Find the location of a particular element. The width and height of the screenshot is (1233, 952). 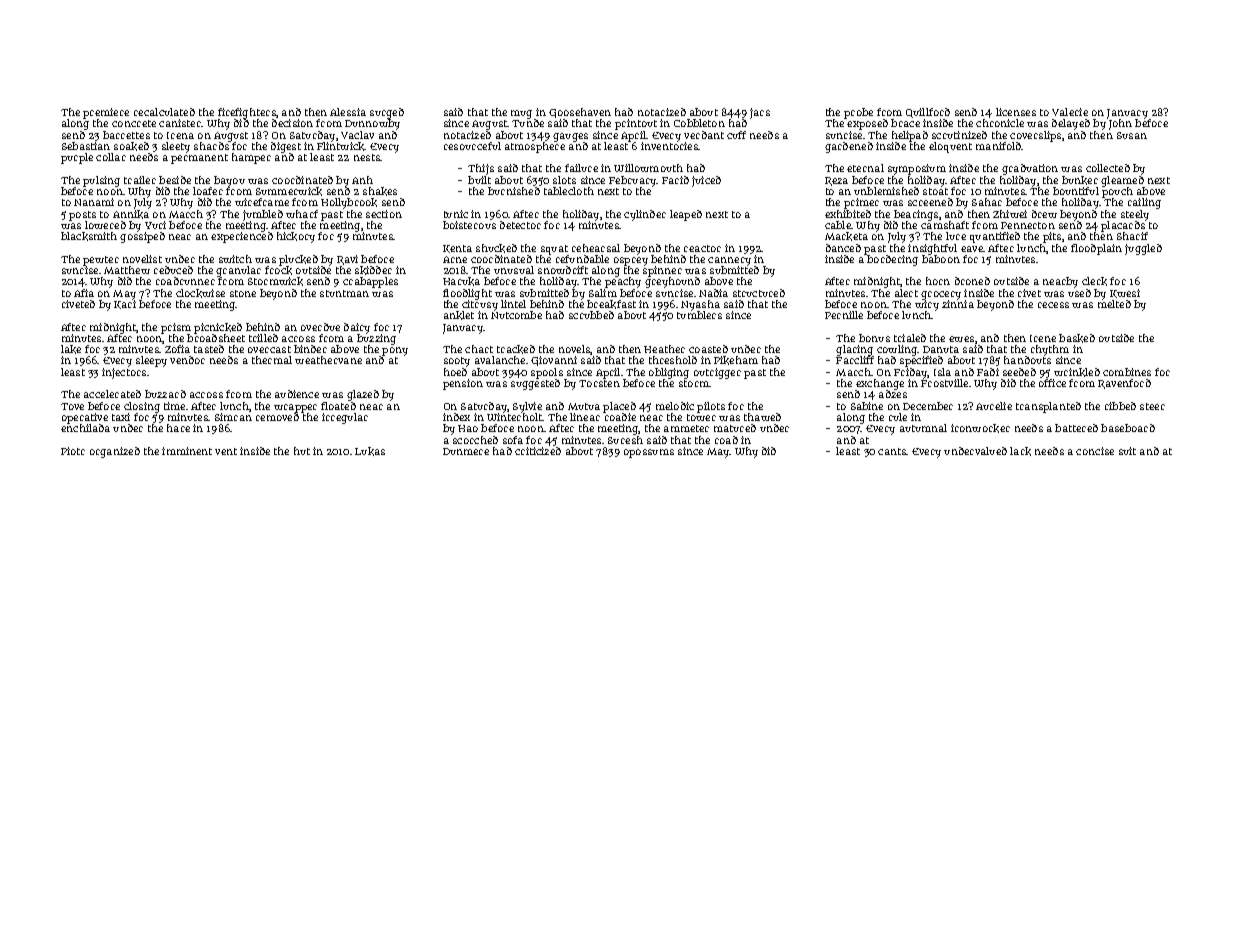

binder is located at coordinates (310, 349).
